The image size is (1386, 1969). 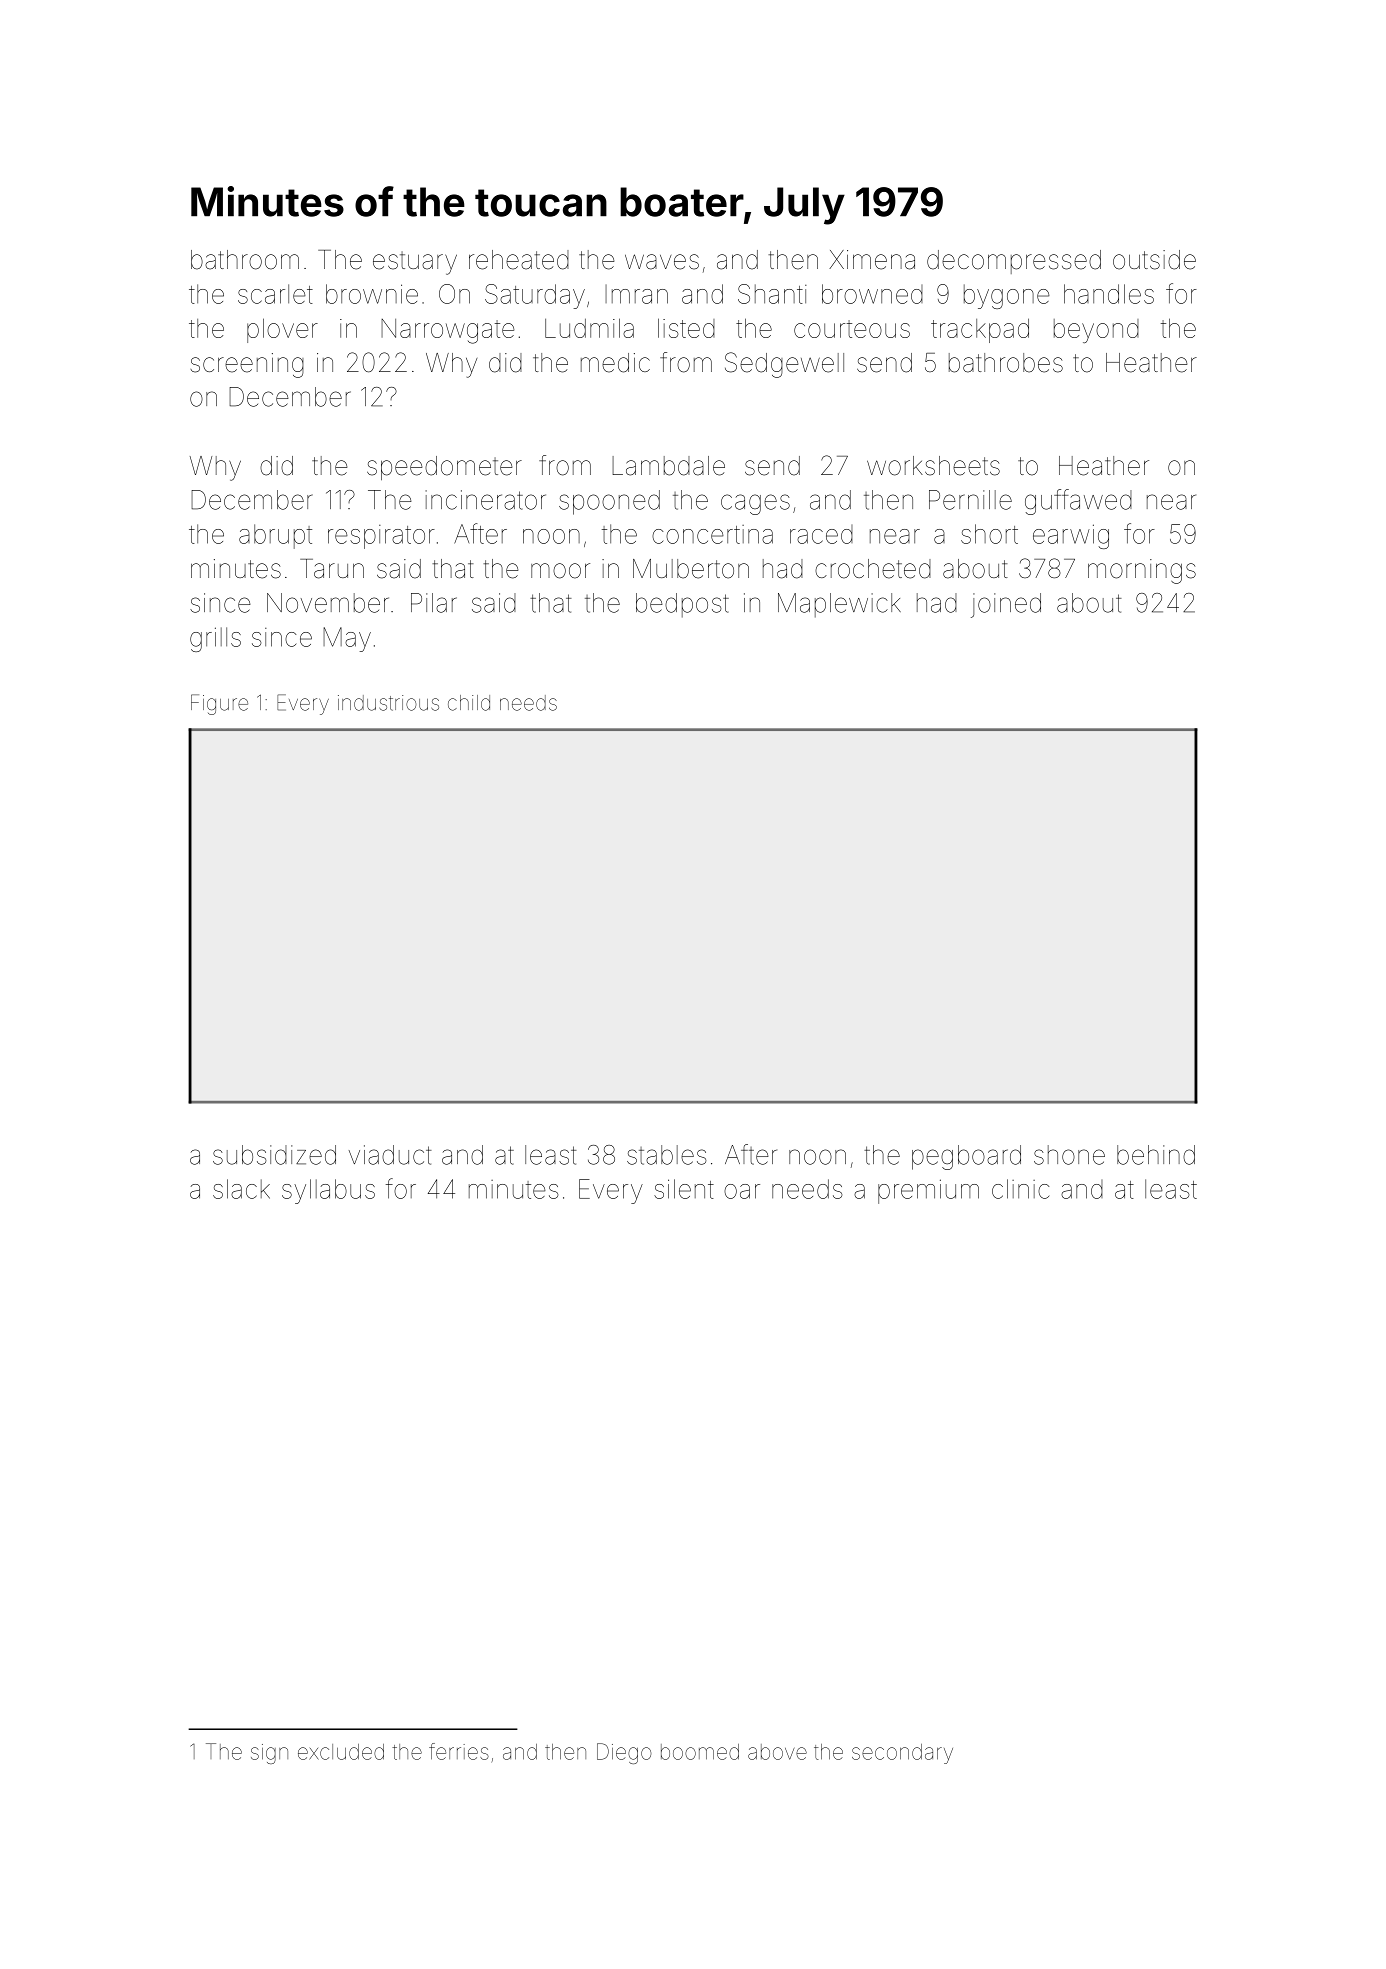 What do you see at coordinates (667, 1155) in the screenshot?
I see `stables` at bounding box center [667, 1155].
